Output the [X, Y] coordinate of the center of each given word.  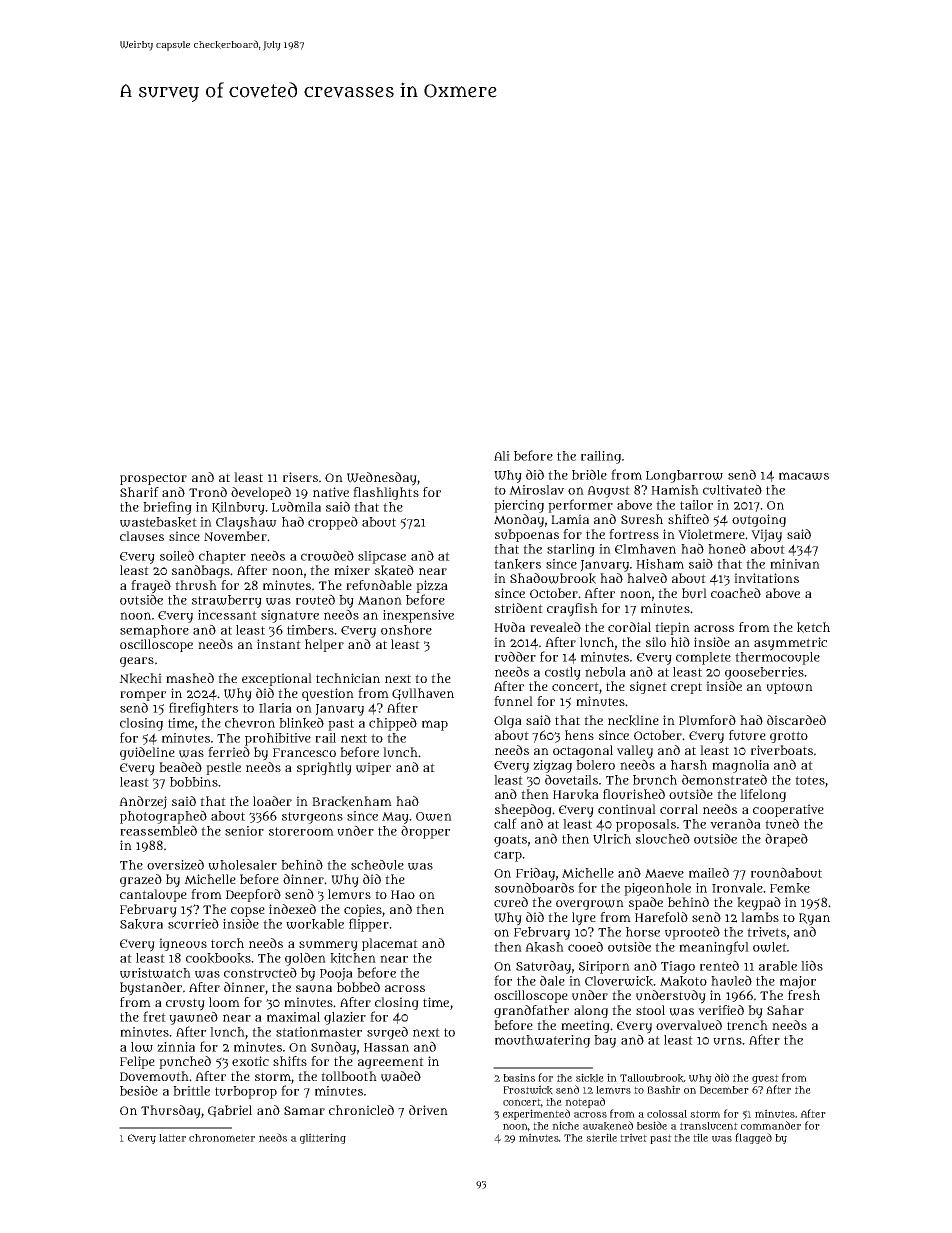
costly [563, 673]
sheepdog [523, 810]
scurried [193, 923]
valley [635, 752]
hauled [731, 980]
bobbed [358, 987]
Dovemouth [154, 1076]
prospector [153, 479]
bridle [589, 474]
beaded [180, 767]
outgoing [759, 520]
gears [137, 662]
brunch [655, 780]
